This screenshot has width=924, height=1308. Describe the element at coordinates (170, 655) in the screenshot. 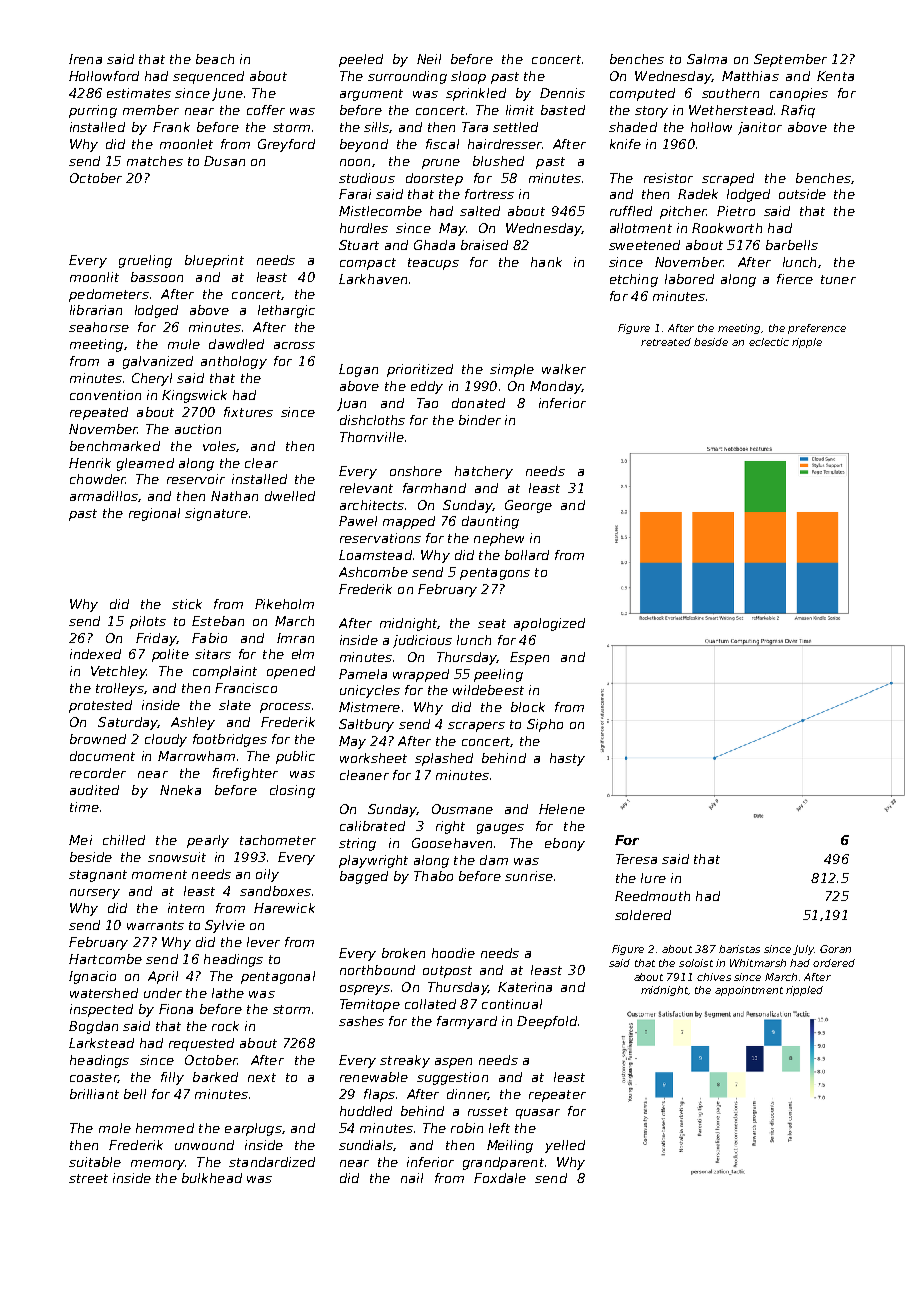

I see `polite` at that location.
